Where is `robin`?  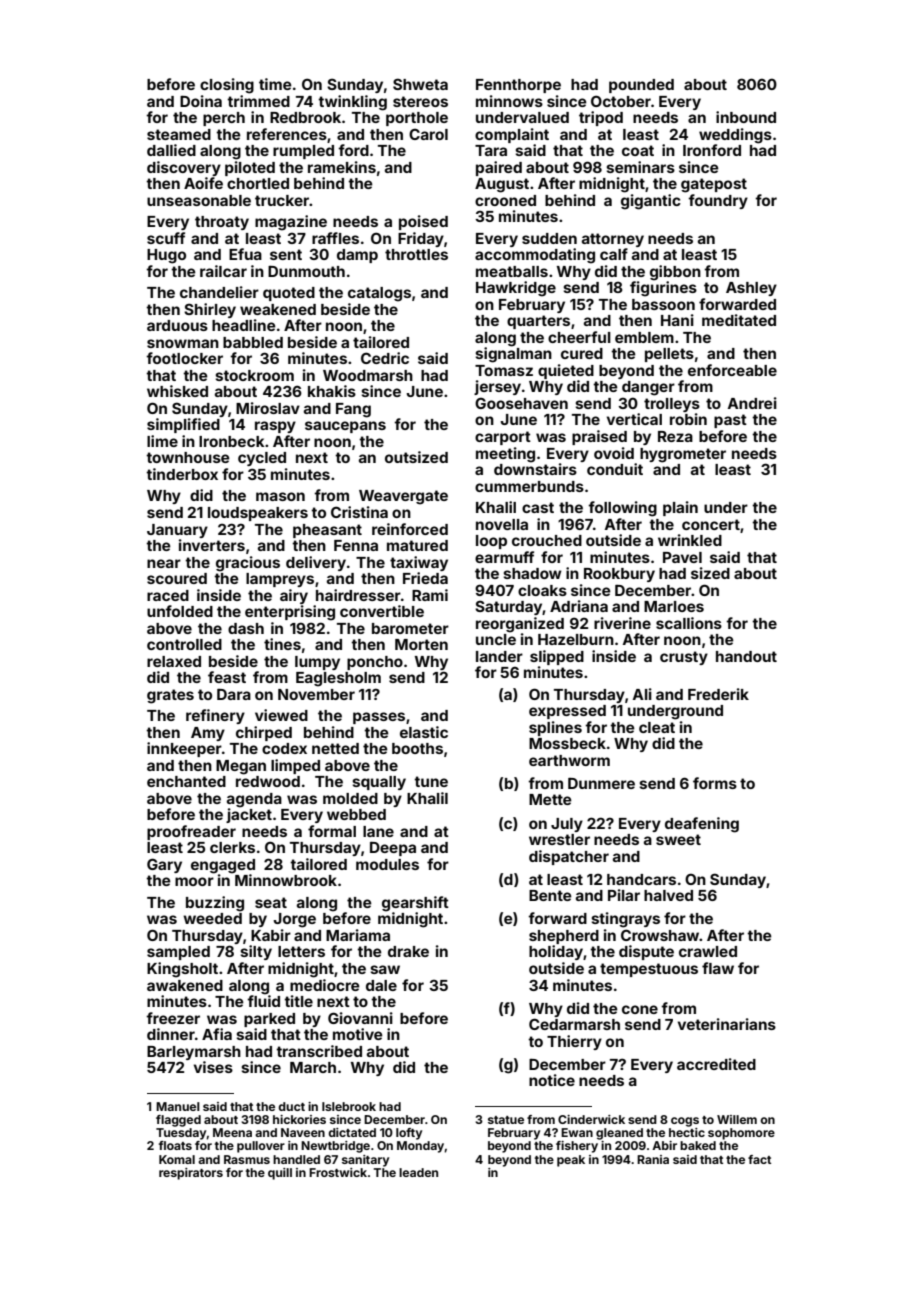
robin is located at coordinates (688, 419).
